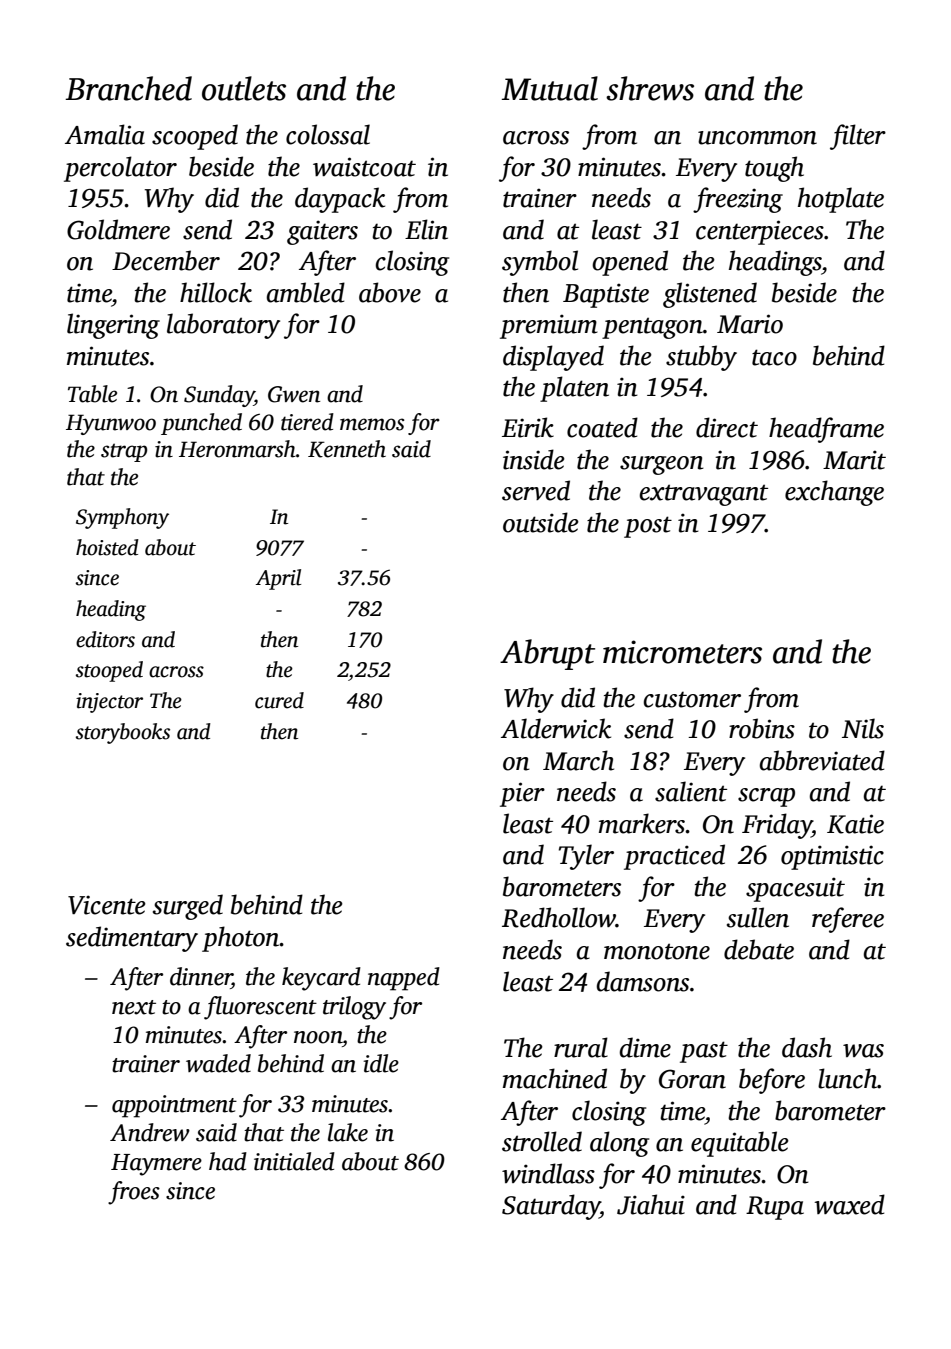 The image size is (951, 1349). Describe the element at coordinates (578, 760) in the screenshot. I see `March` at that location.
